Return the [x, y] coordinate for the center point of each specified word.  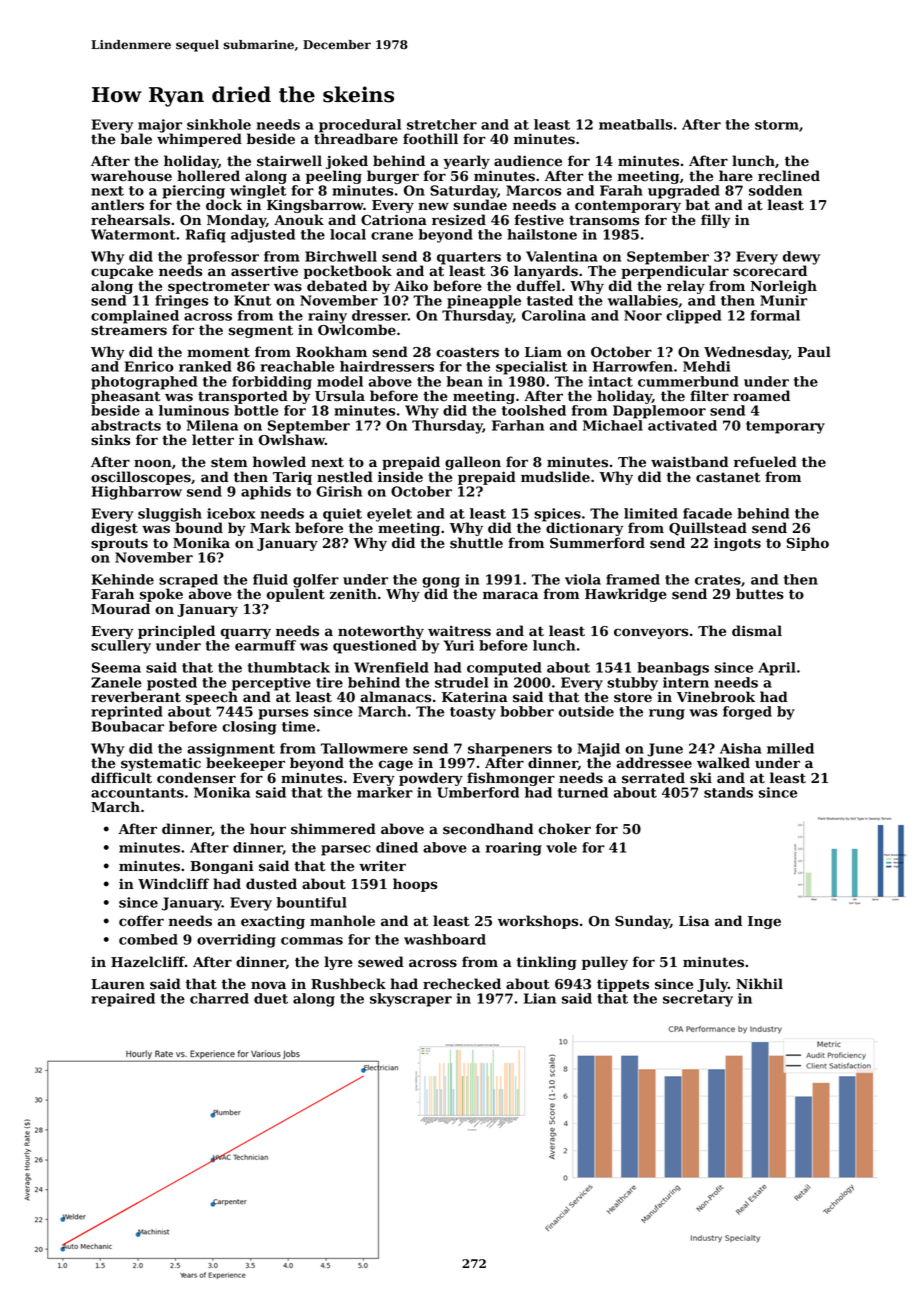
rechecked [462, 984]
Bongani [221, 867]
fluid [270, 579]
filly [715, 221]
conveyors [651, 633]
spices [557, 515]
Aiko [411, 286]
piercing [194, 192]
